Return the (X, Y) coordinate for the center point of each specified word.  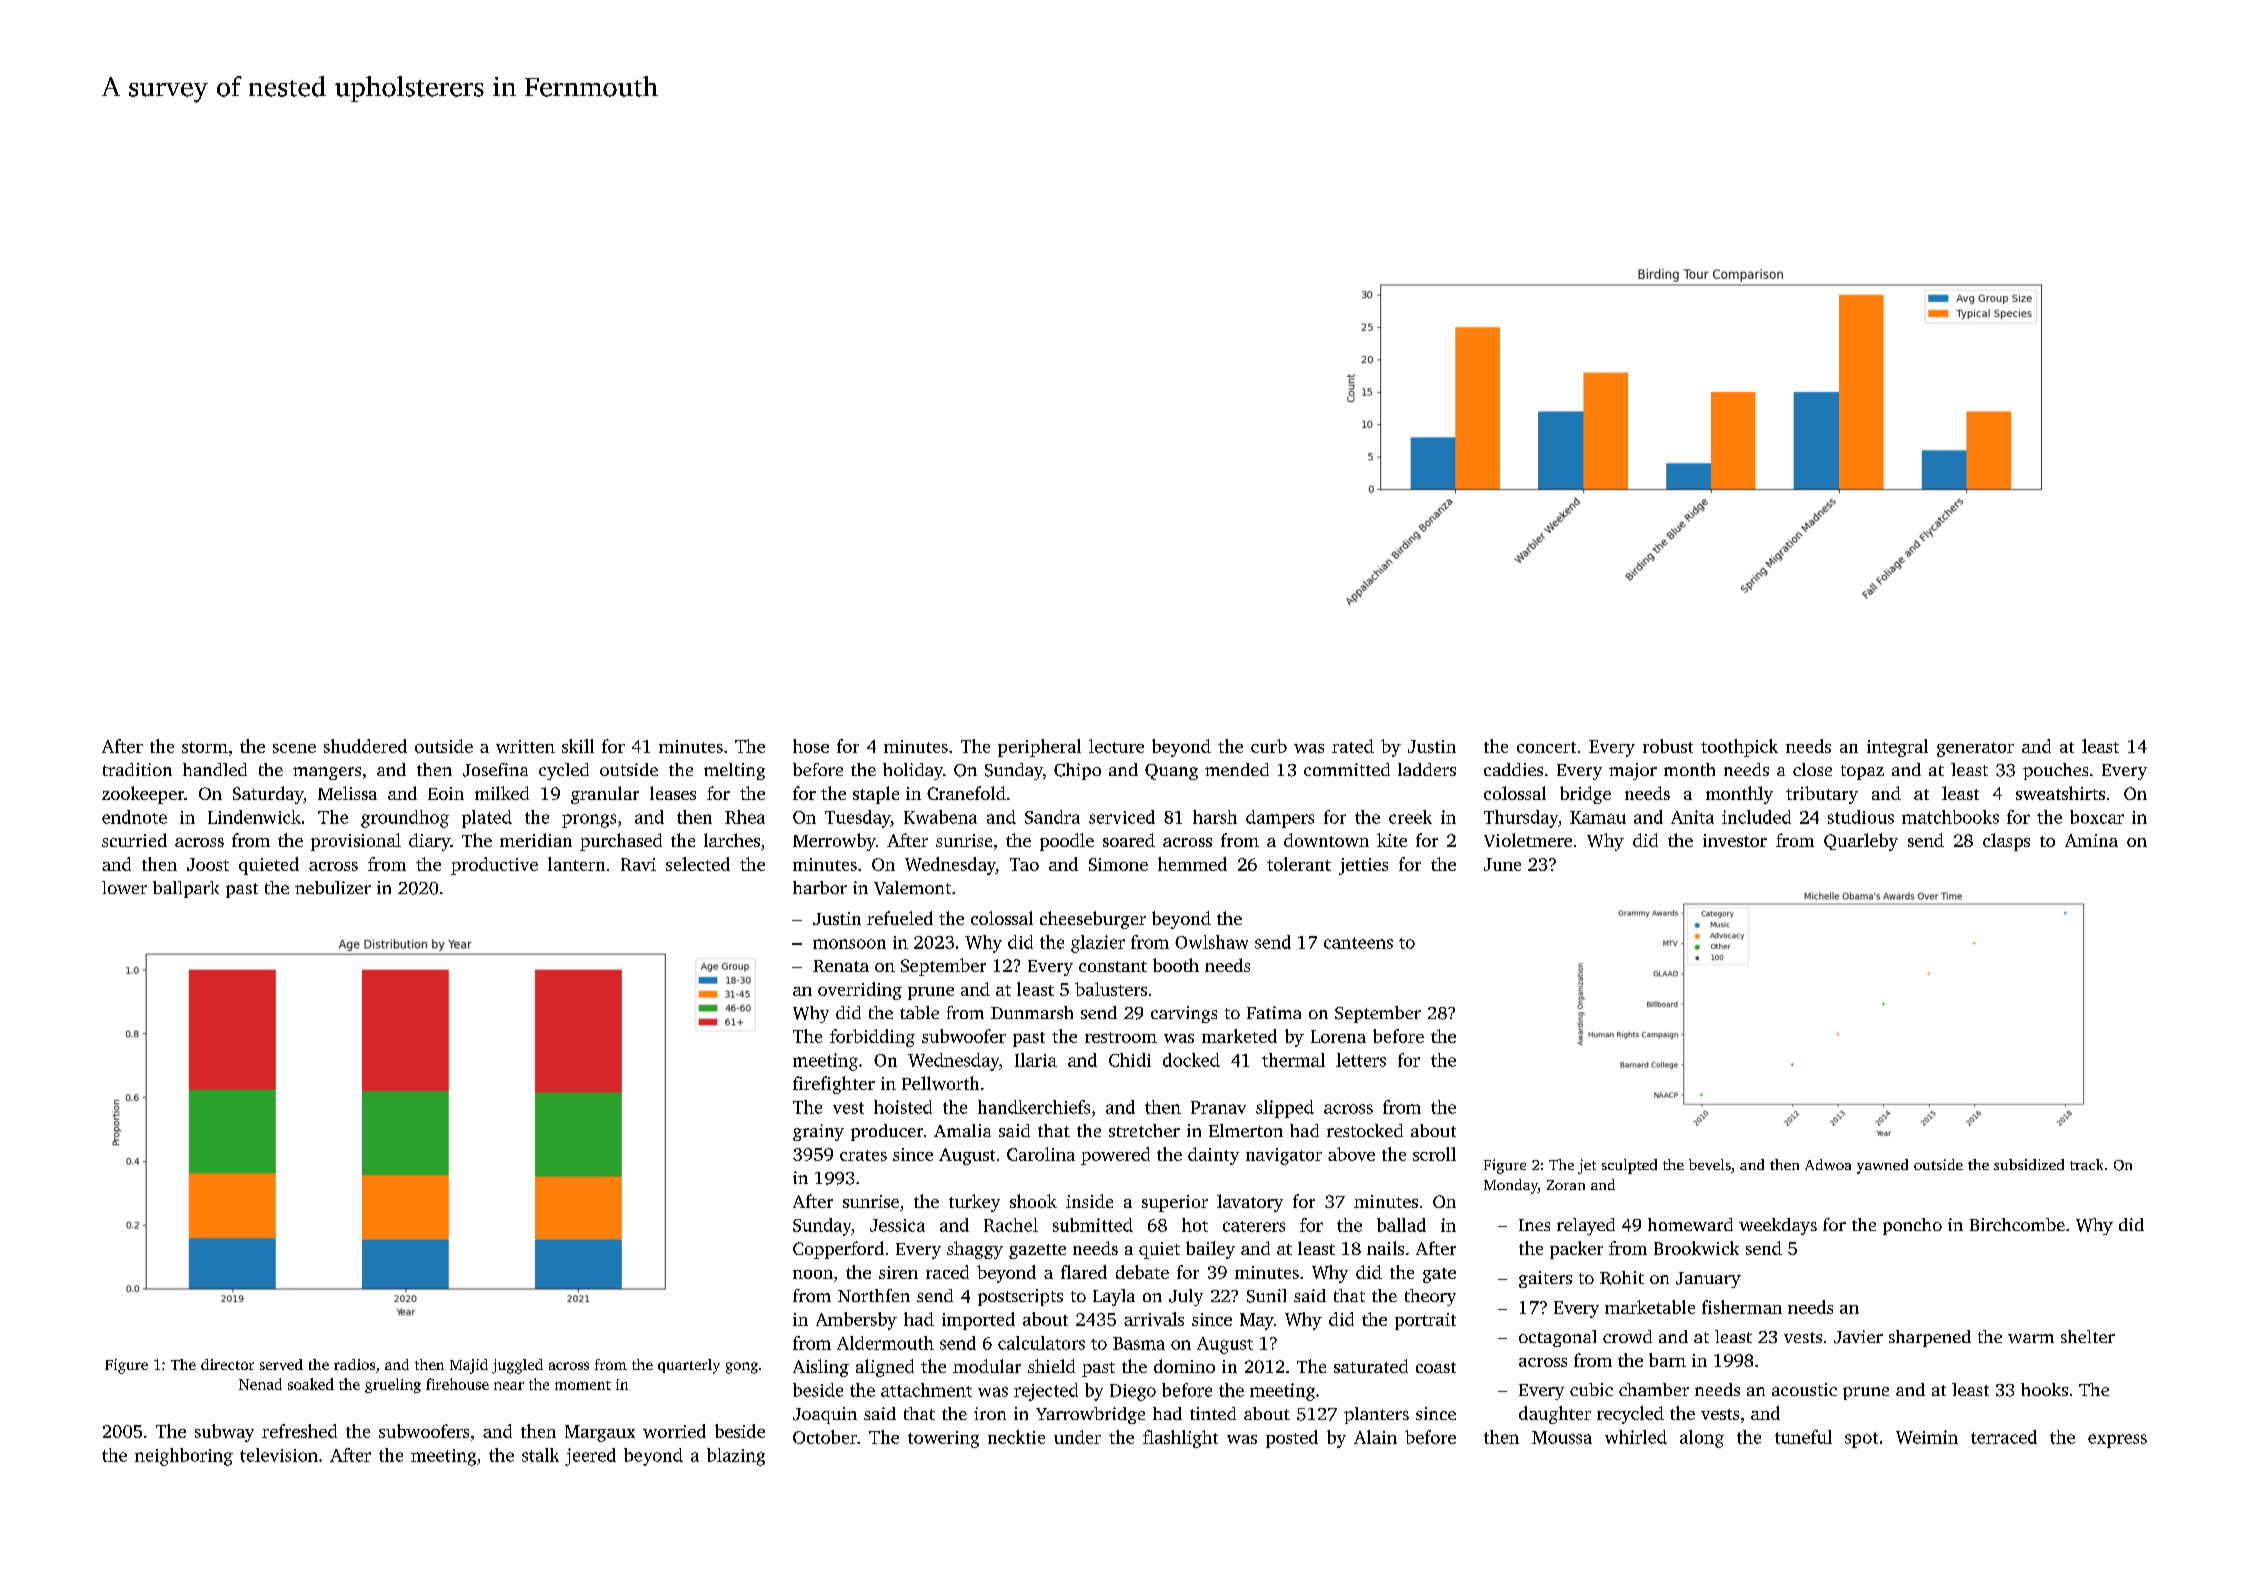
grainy (818, 1132)
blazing (736, 1457)
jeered (590, 1457)
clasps (2006, 842)
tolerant (1299, 864)
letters (1361, 1060)
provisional (356, 842)
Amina (2091, 840)
